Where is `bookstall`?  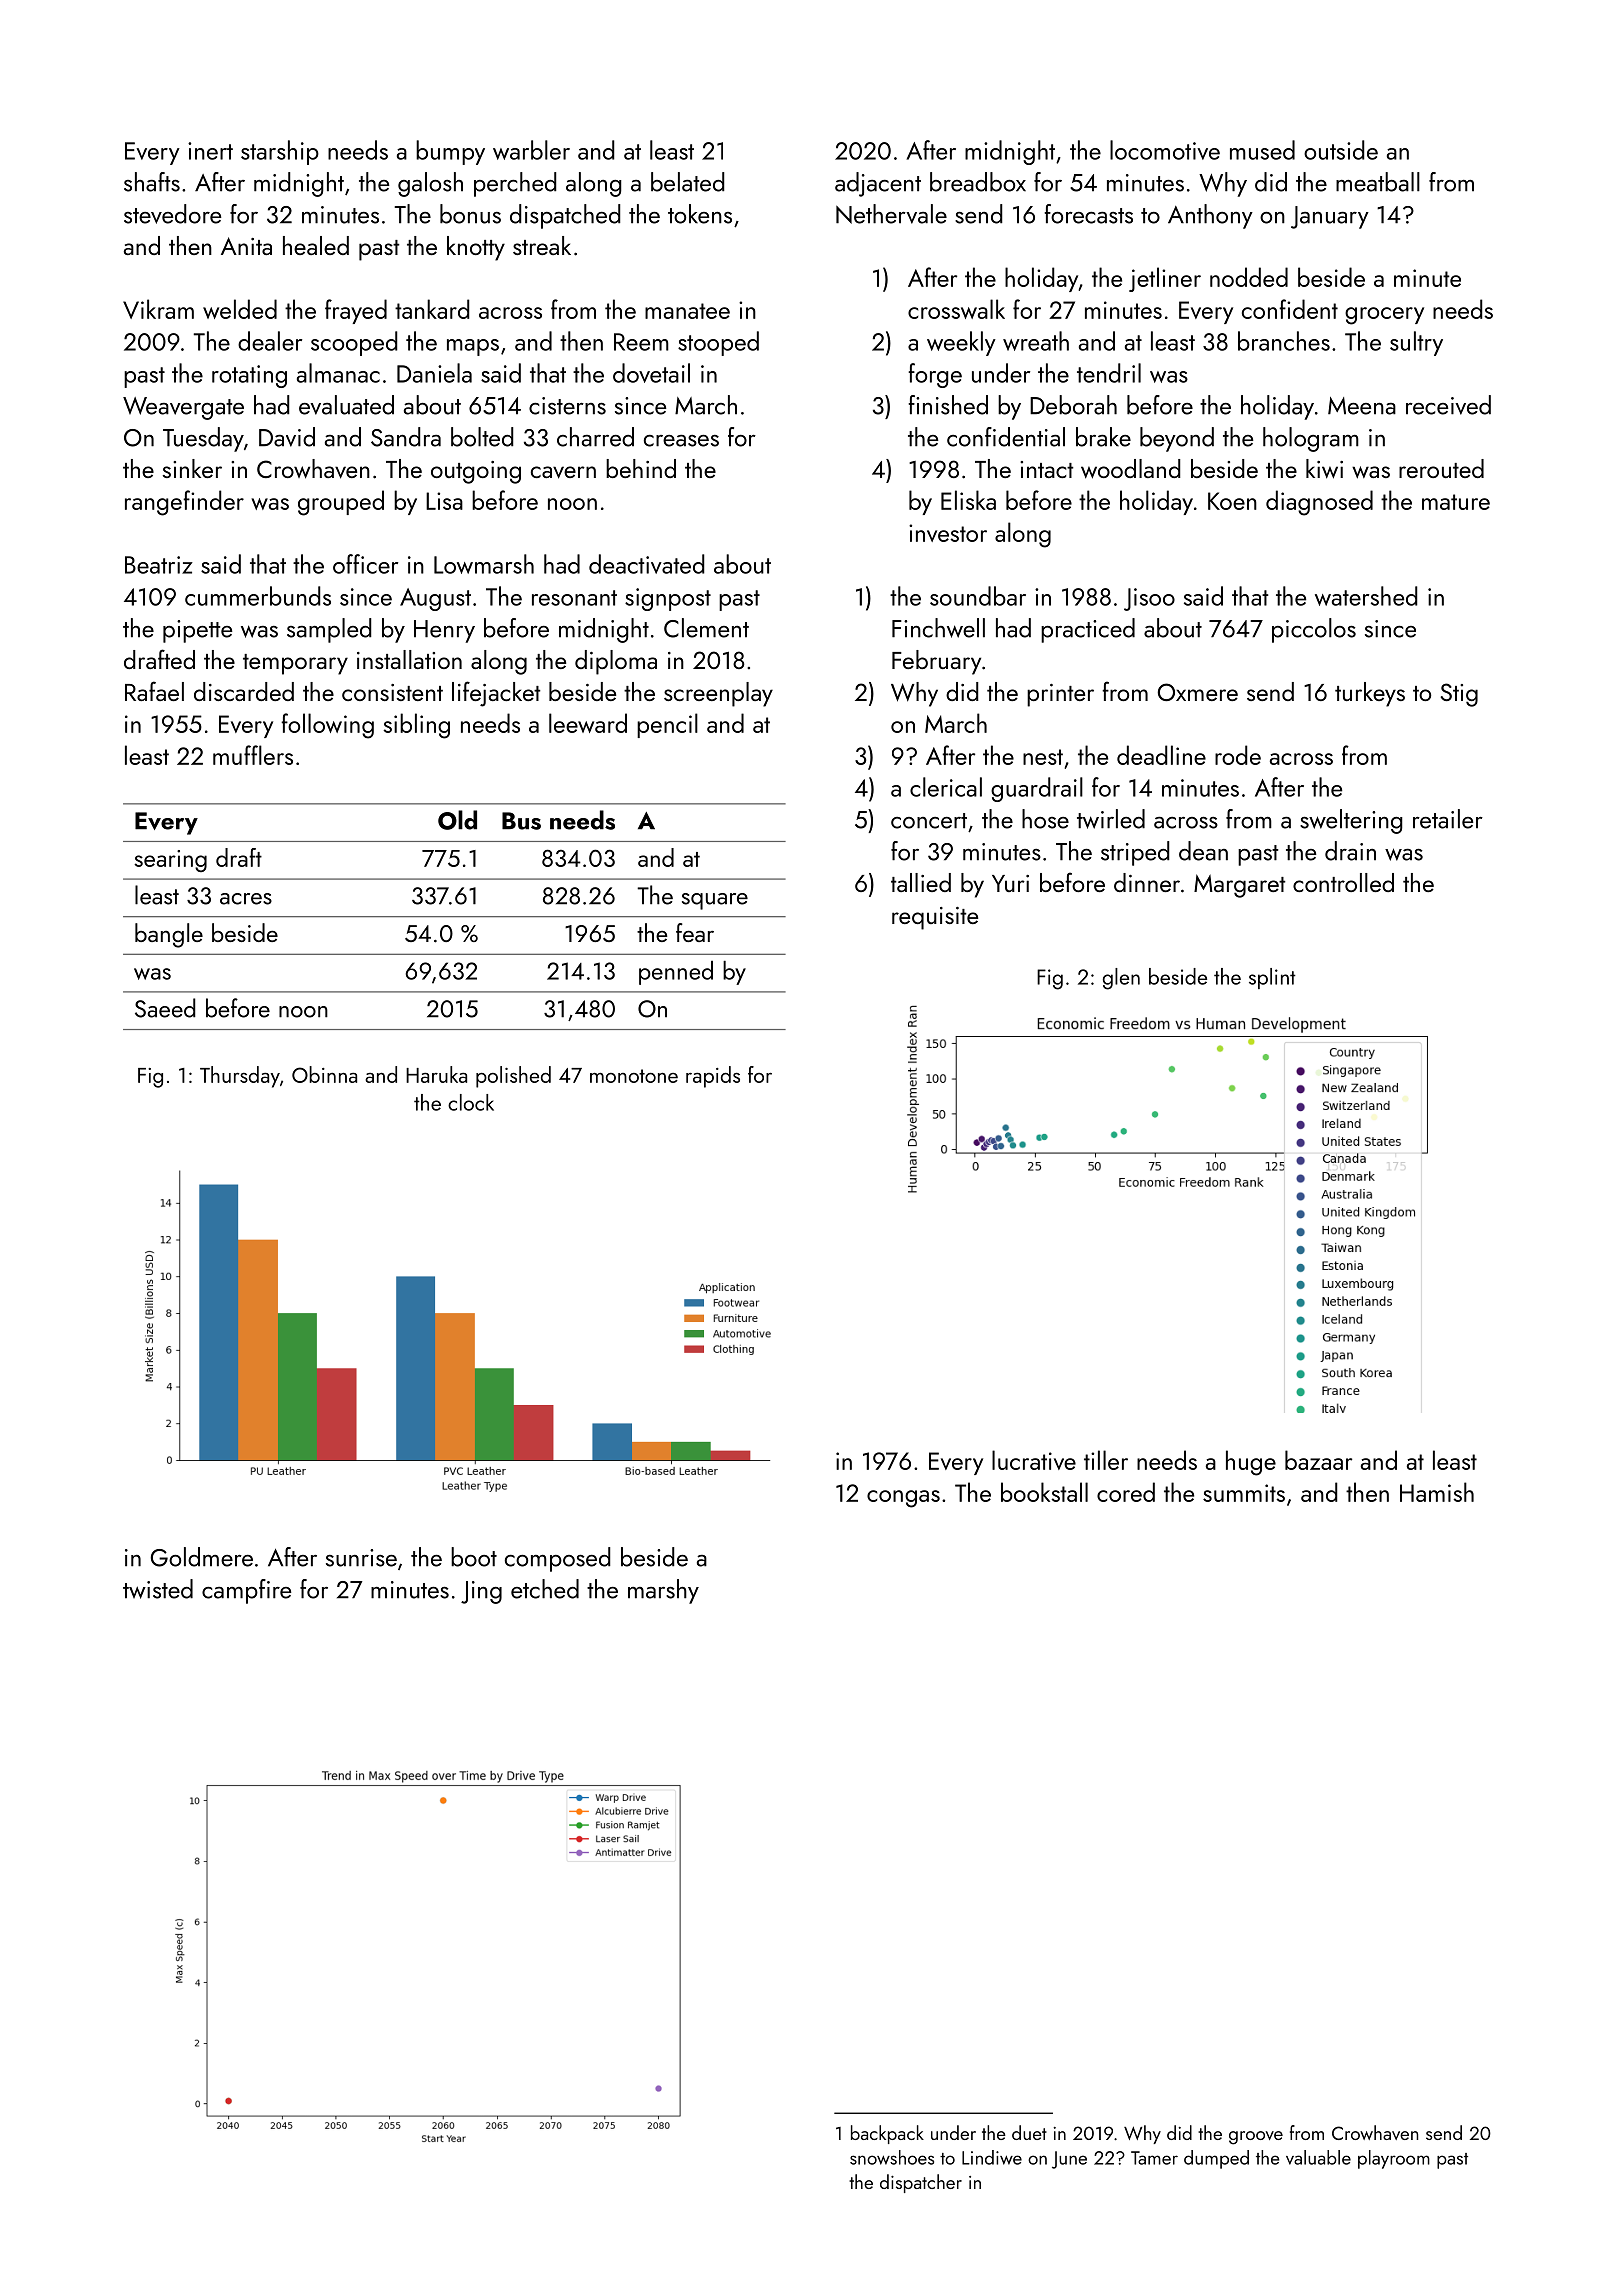 bookstall is located at coordinates (1044, 1492).
